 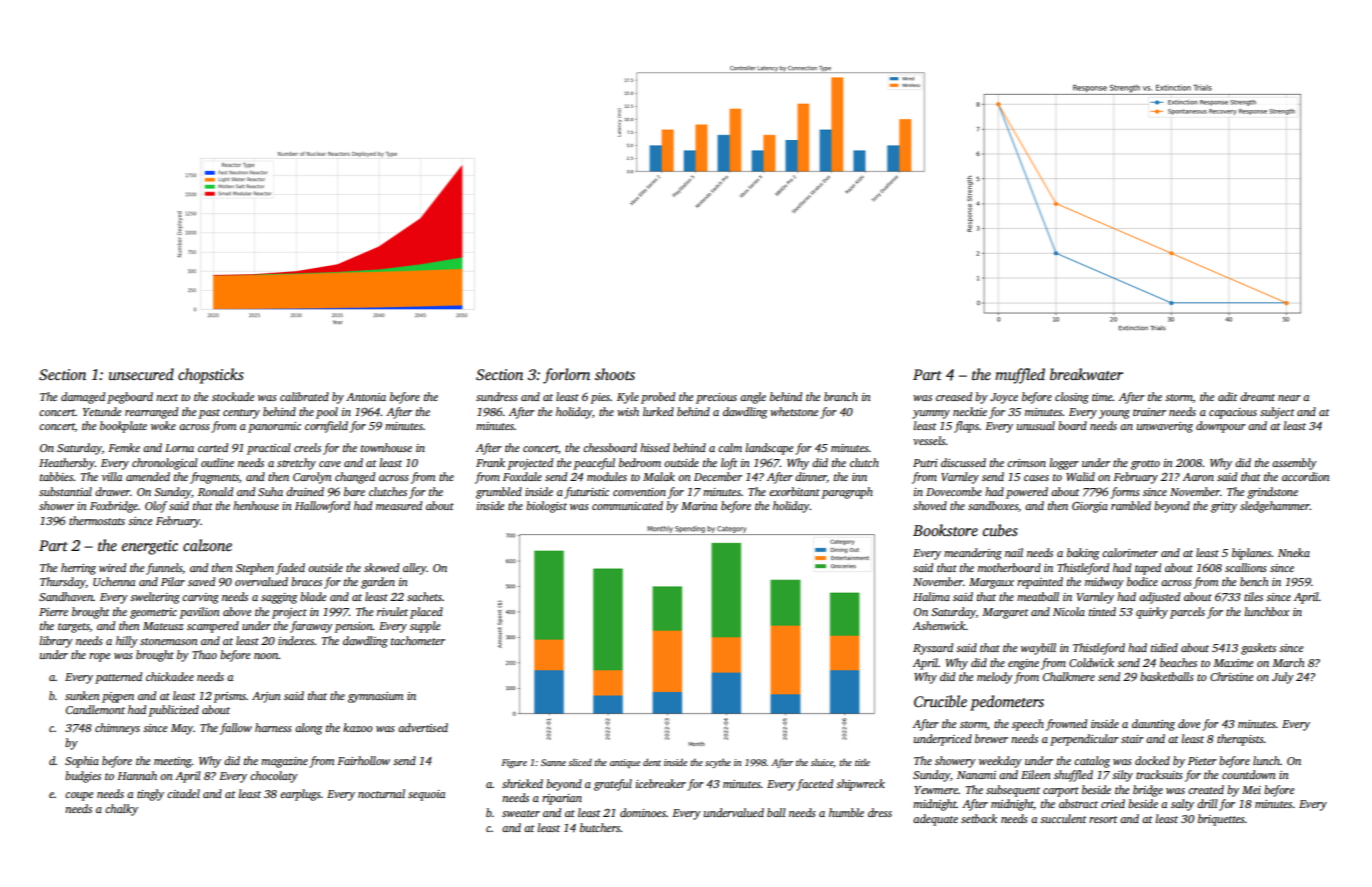 What do you see at coordinates (615, 374) in the document?
I see `shoots` at bounding box center [615, 374].
